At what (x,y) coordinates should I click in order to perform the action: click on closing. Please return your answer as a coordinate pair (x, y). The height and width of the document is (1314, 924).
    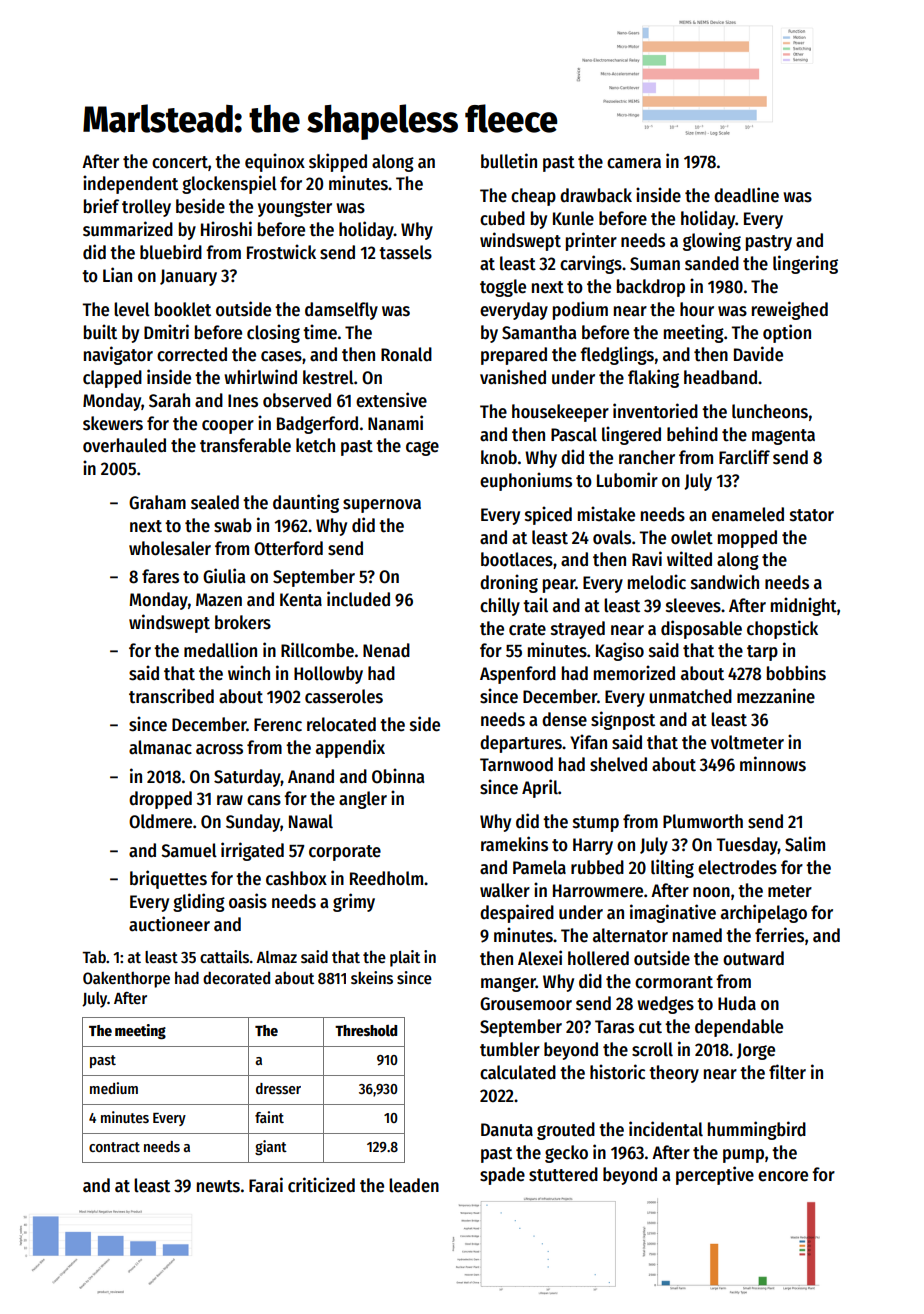
    Looking at the image, I should click on (273, 333).
